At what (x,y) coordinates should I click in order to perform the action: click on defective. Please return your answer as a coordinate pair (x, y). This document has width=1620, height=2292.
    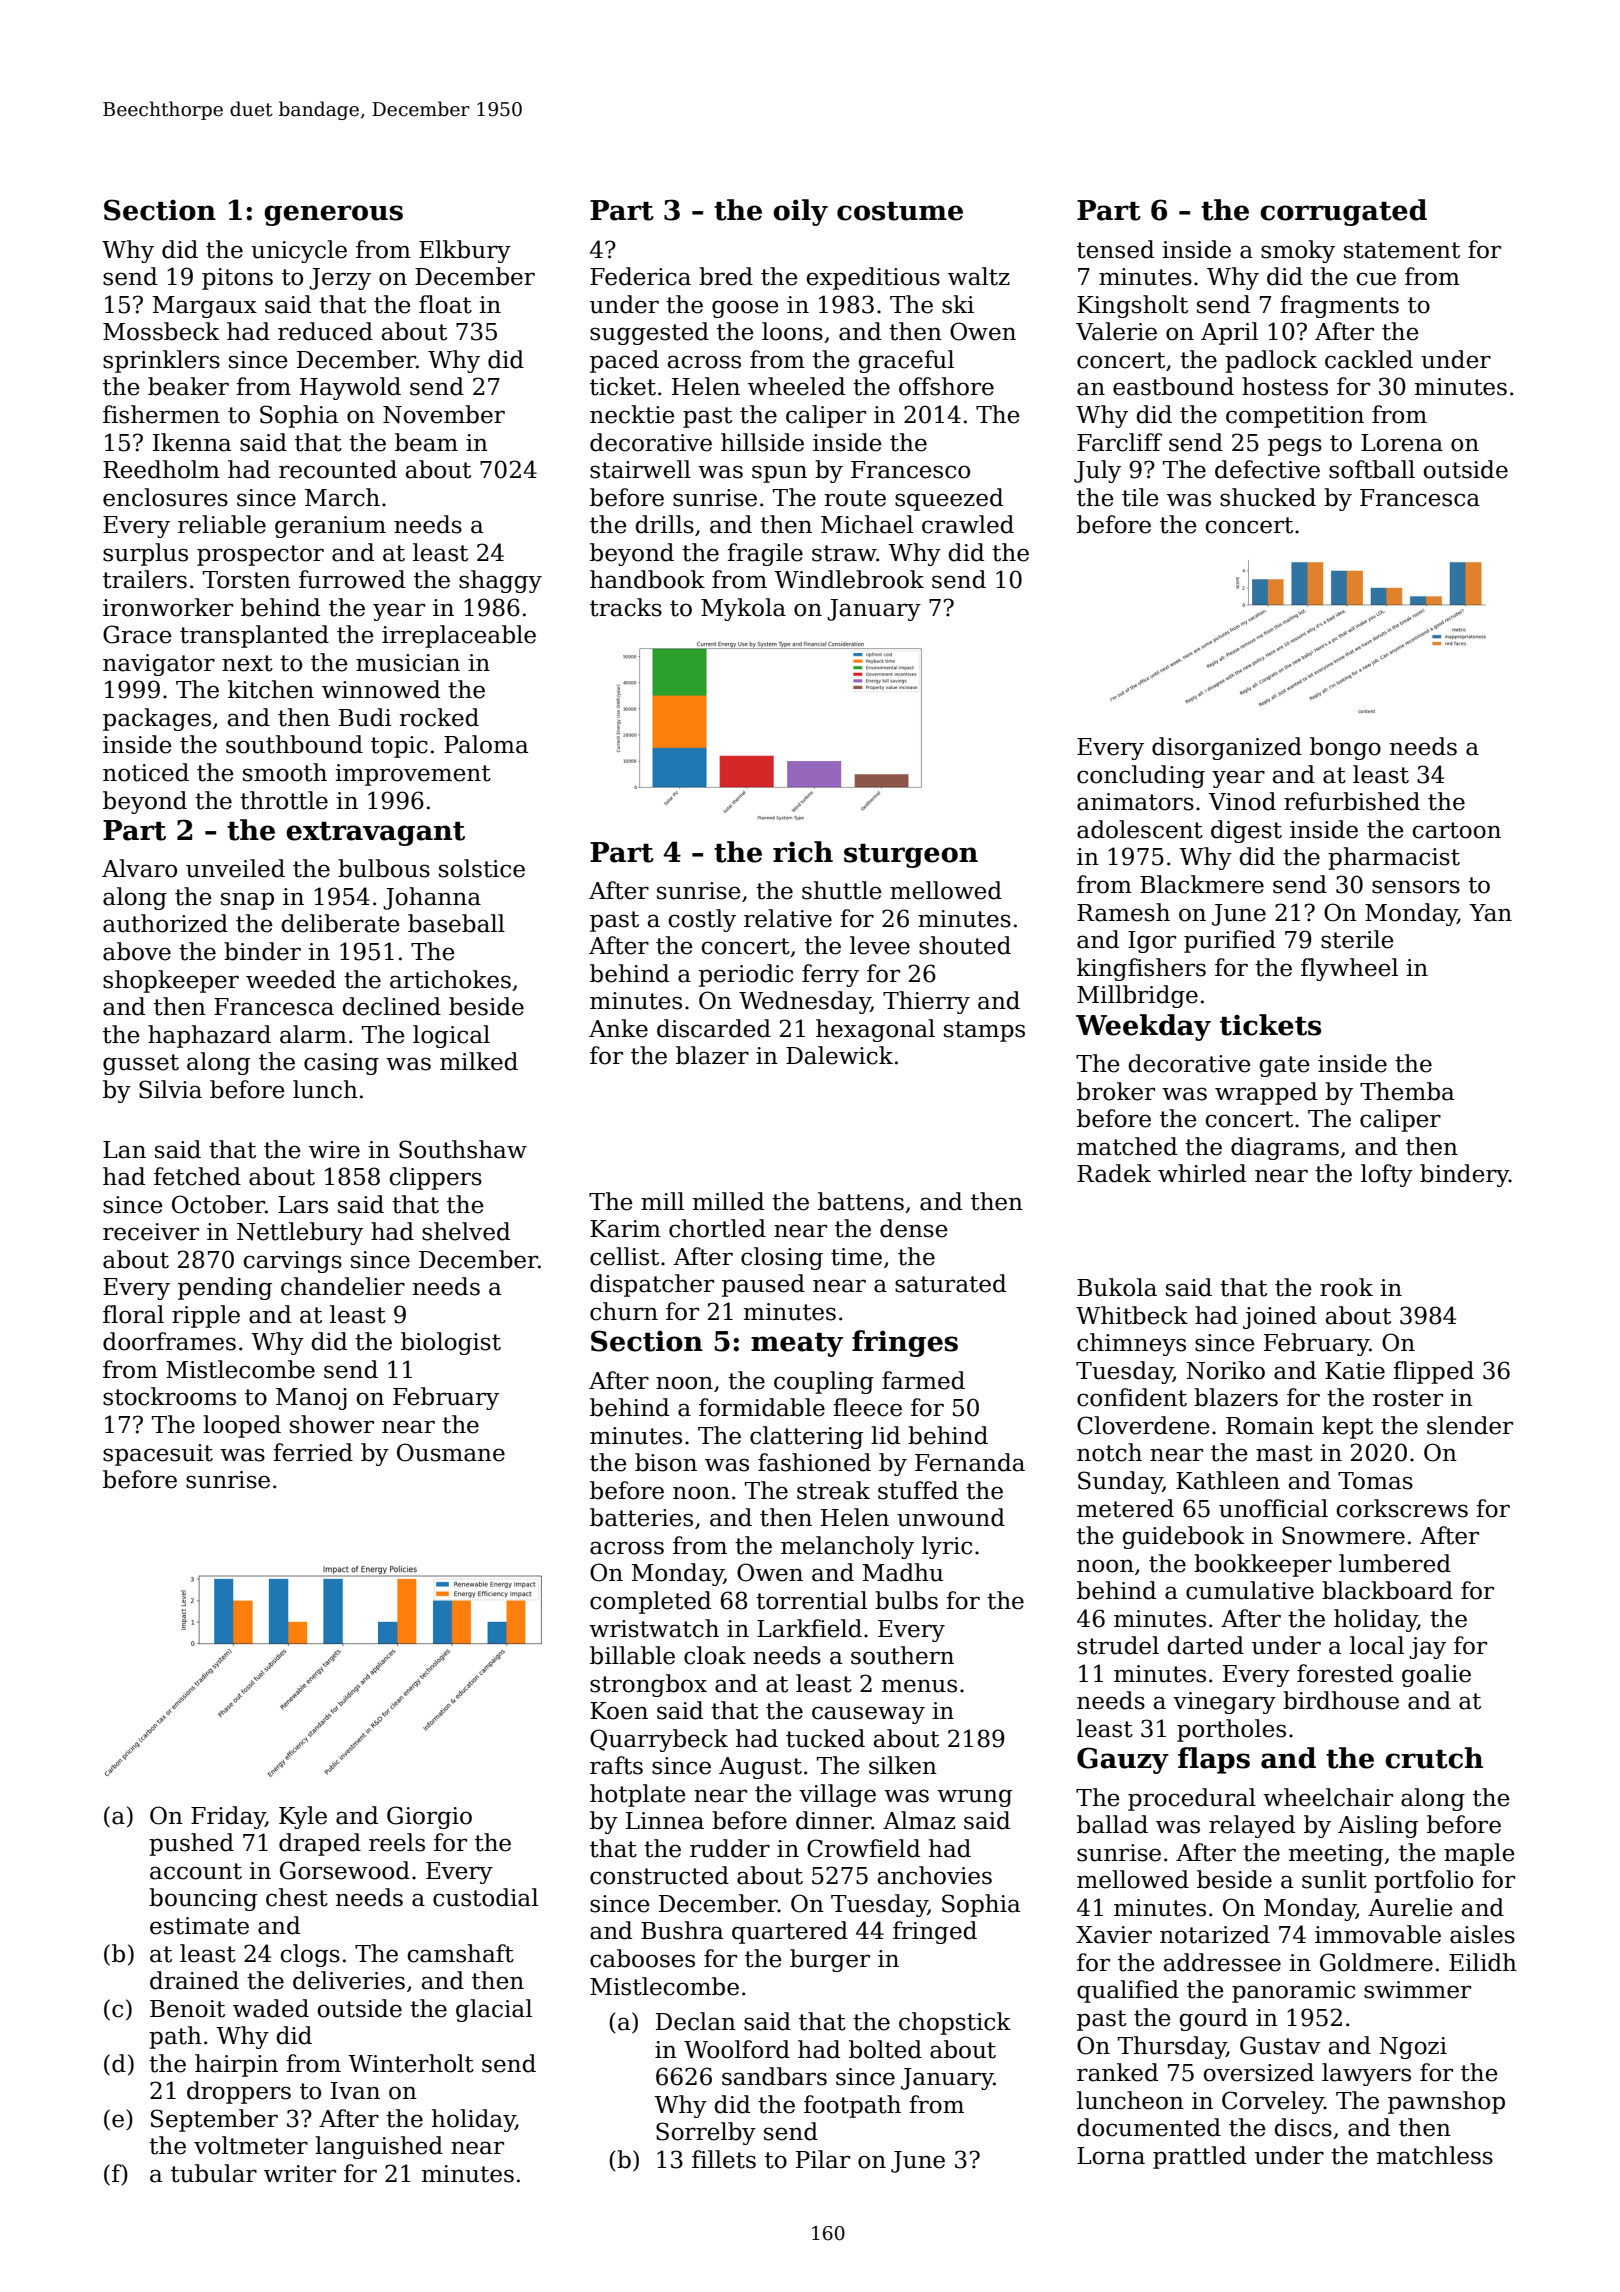
    Looking at the image, I should click on (1267, 469).
